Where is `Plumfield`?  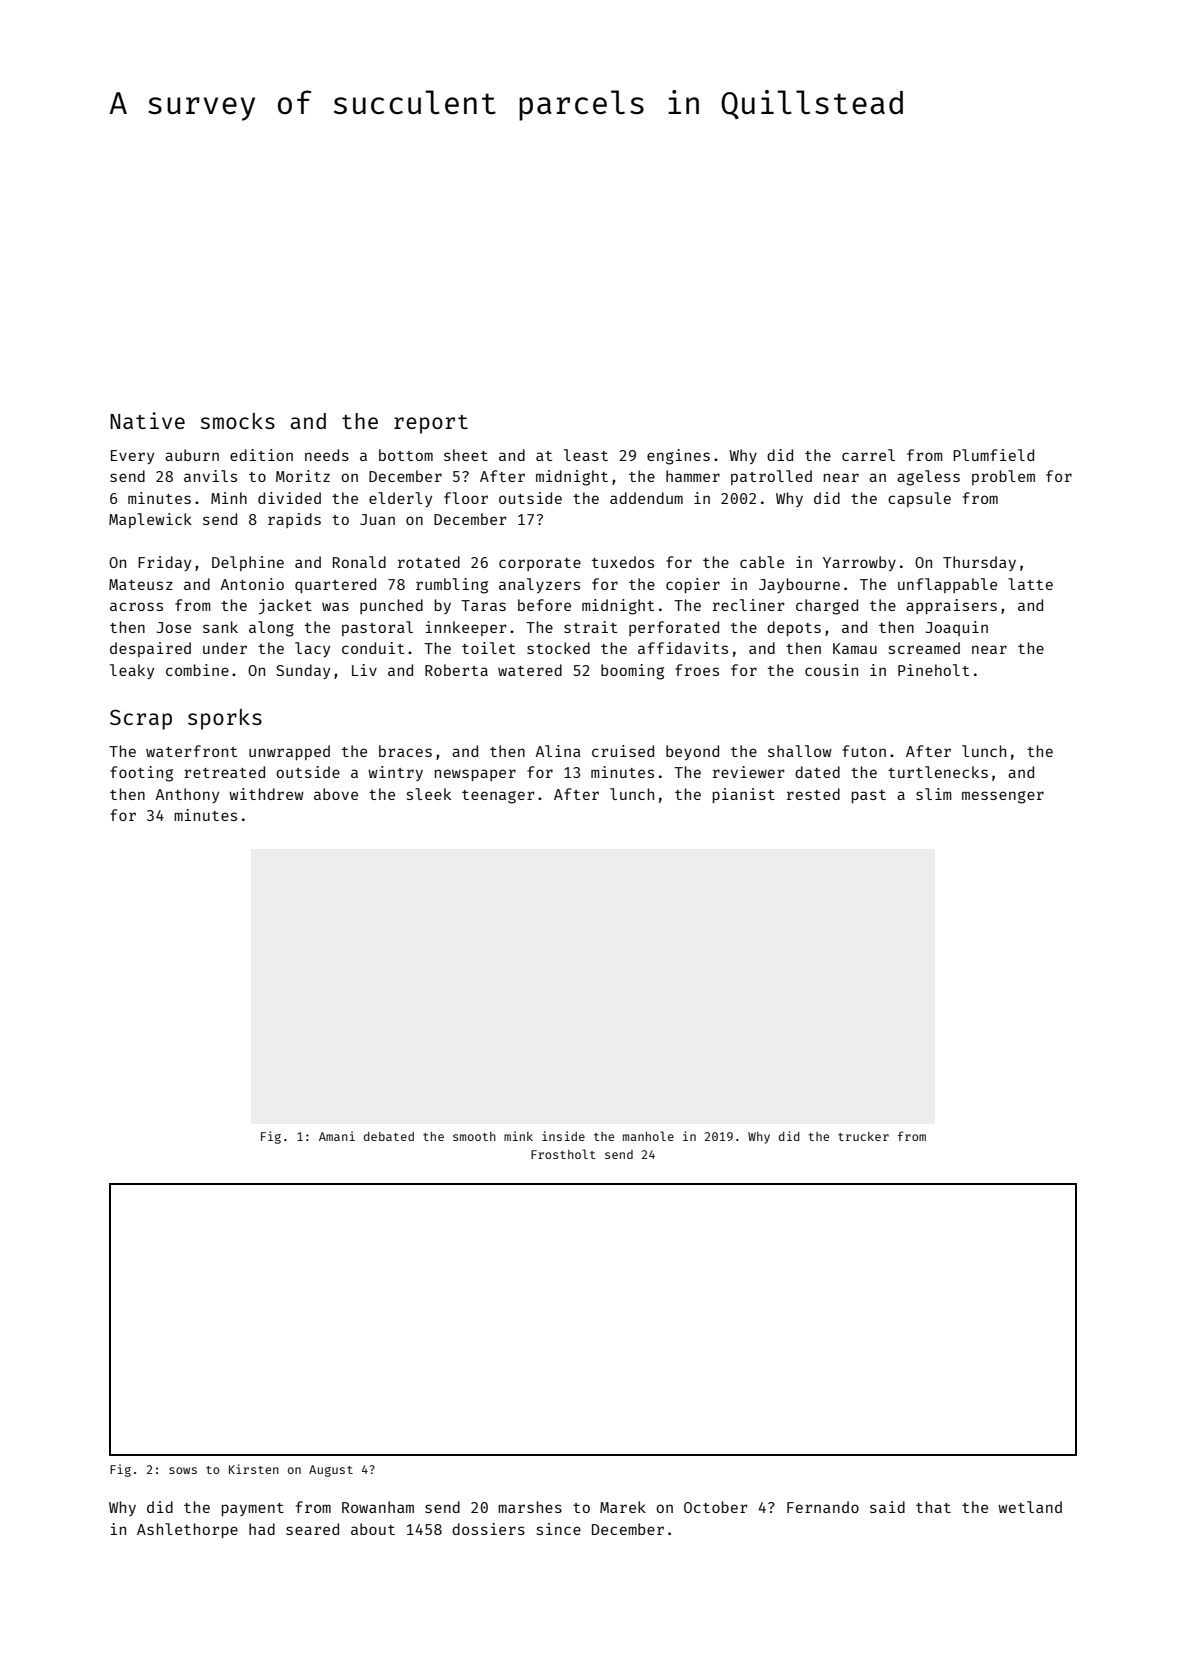
Plumfield is located at coordinates (993, 455).
